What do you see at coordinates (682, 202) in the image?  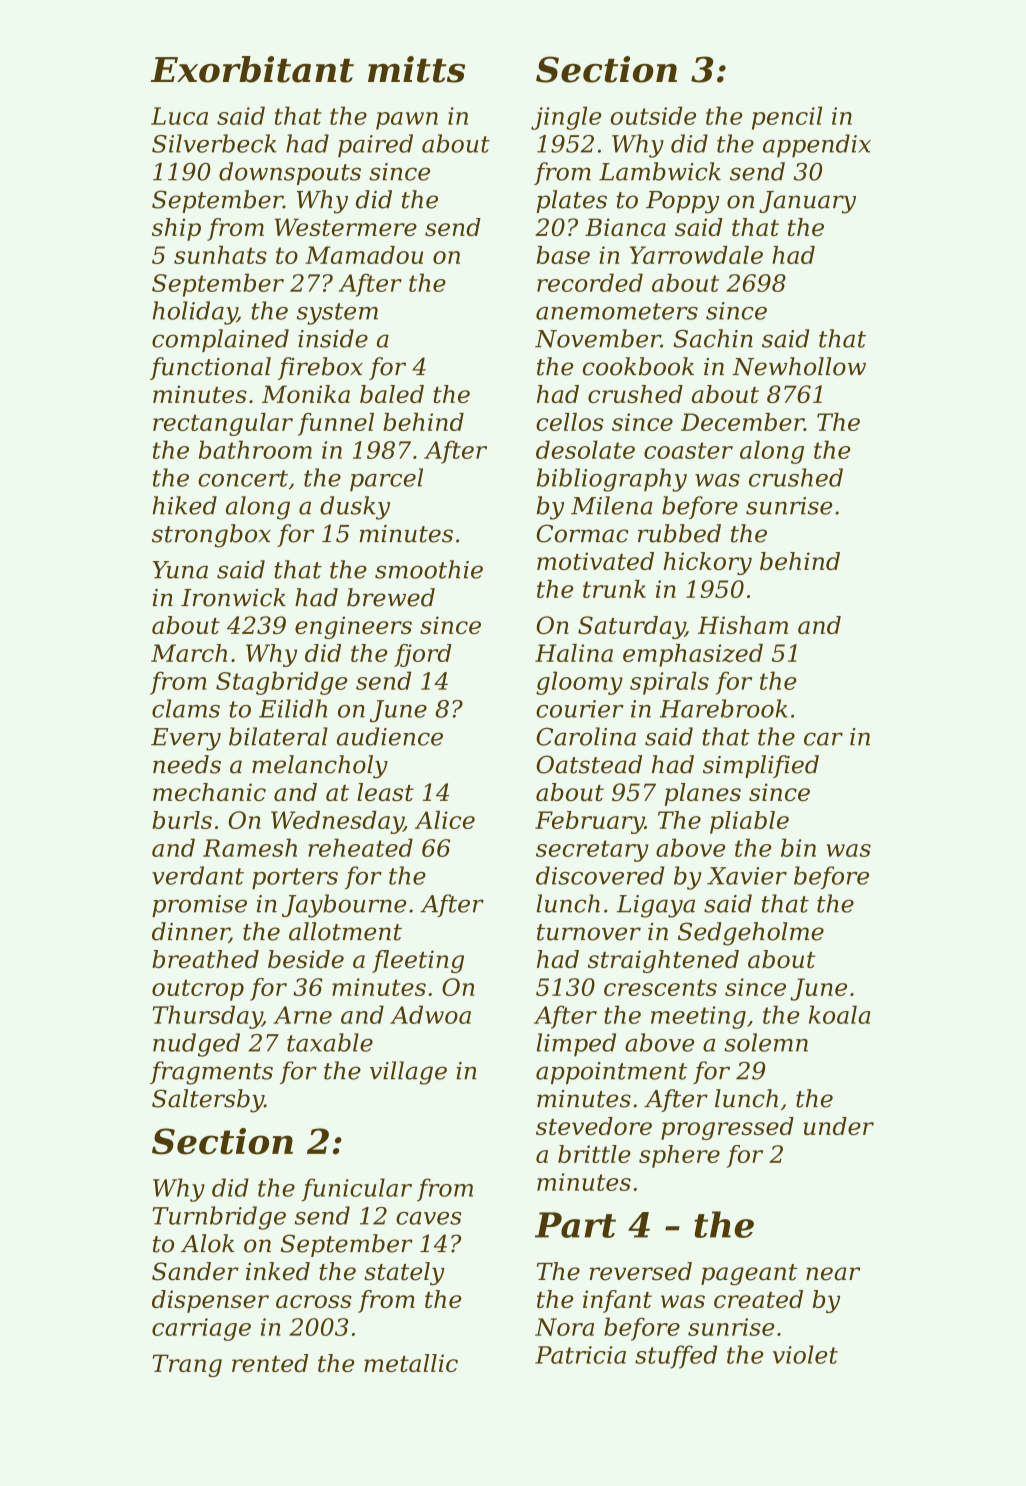 I see `Poppy` at bounding box center [682, 202].
